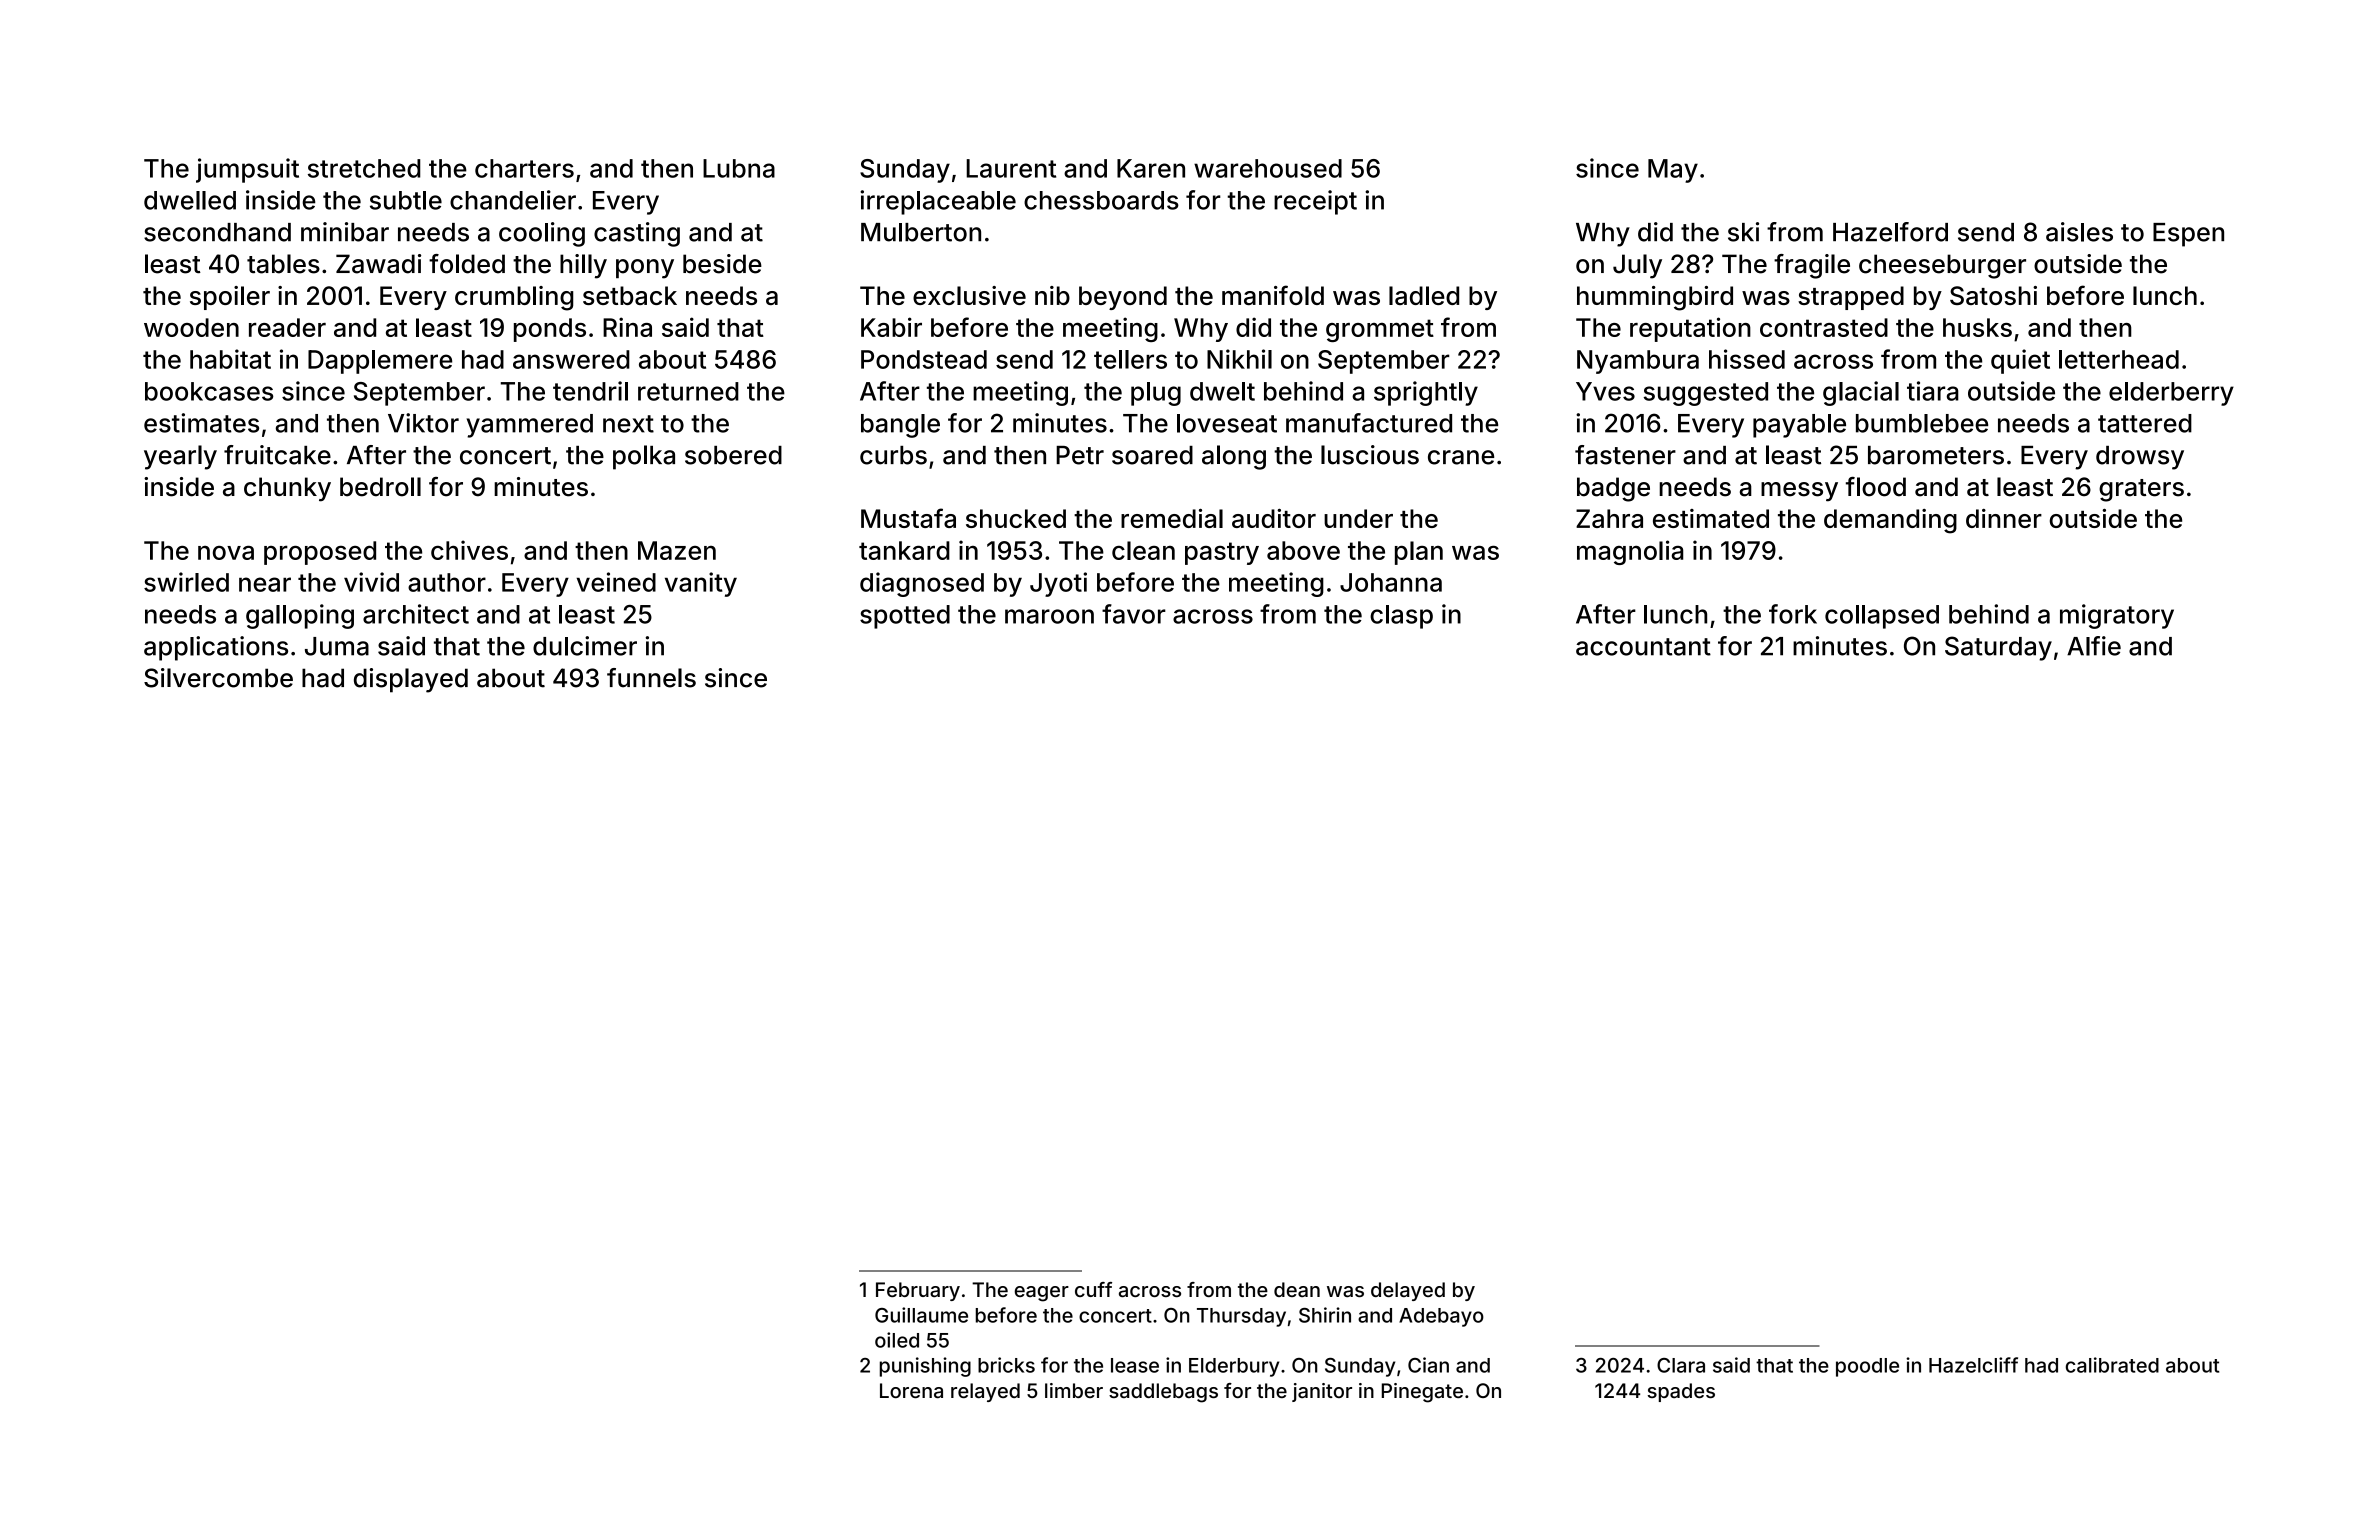  I want to click on charters, so click(524, 168).
